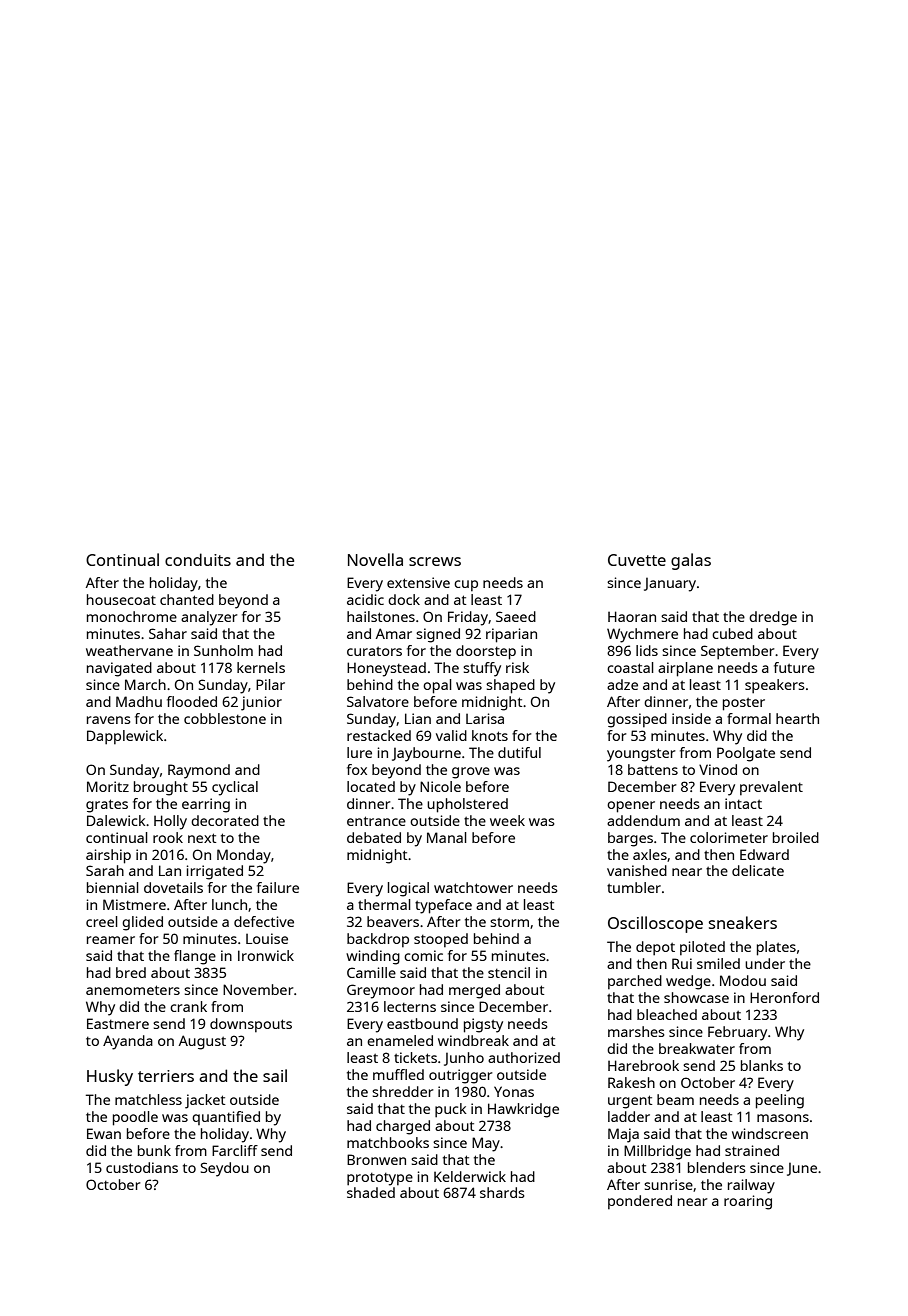 This image has height=1316, width=908. Describe the element at coordinates (244, 856) in the image. I see `Monday` at that location.
